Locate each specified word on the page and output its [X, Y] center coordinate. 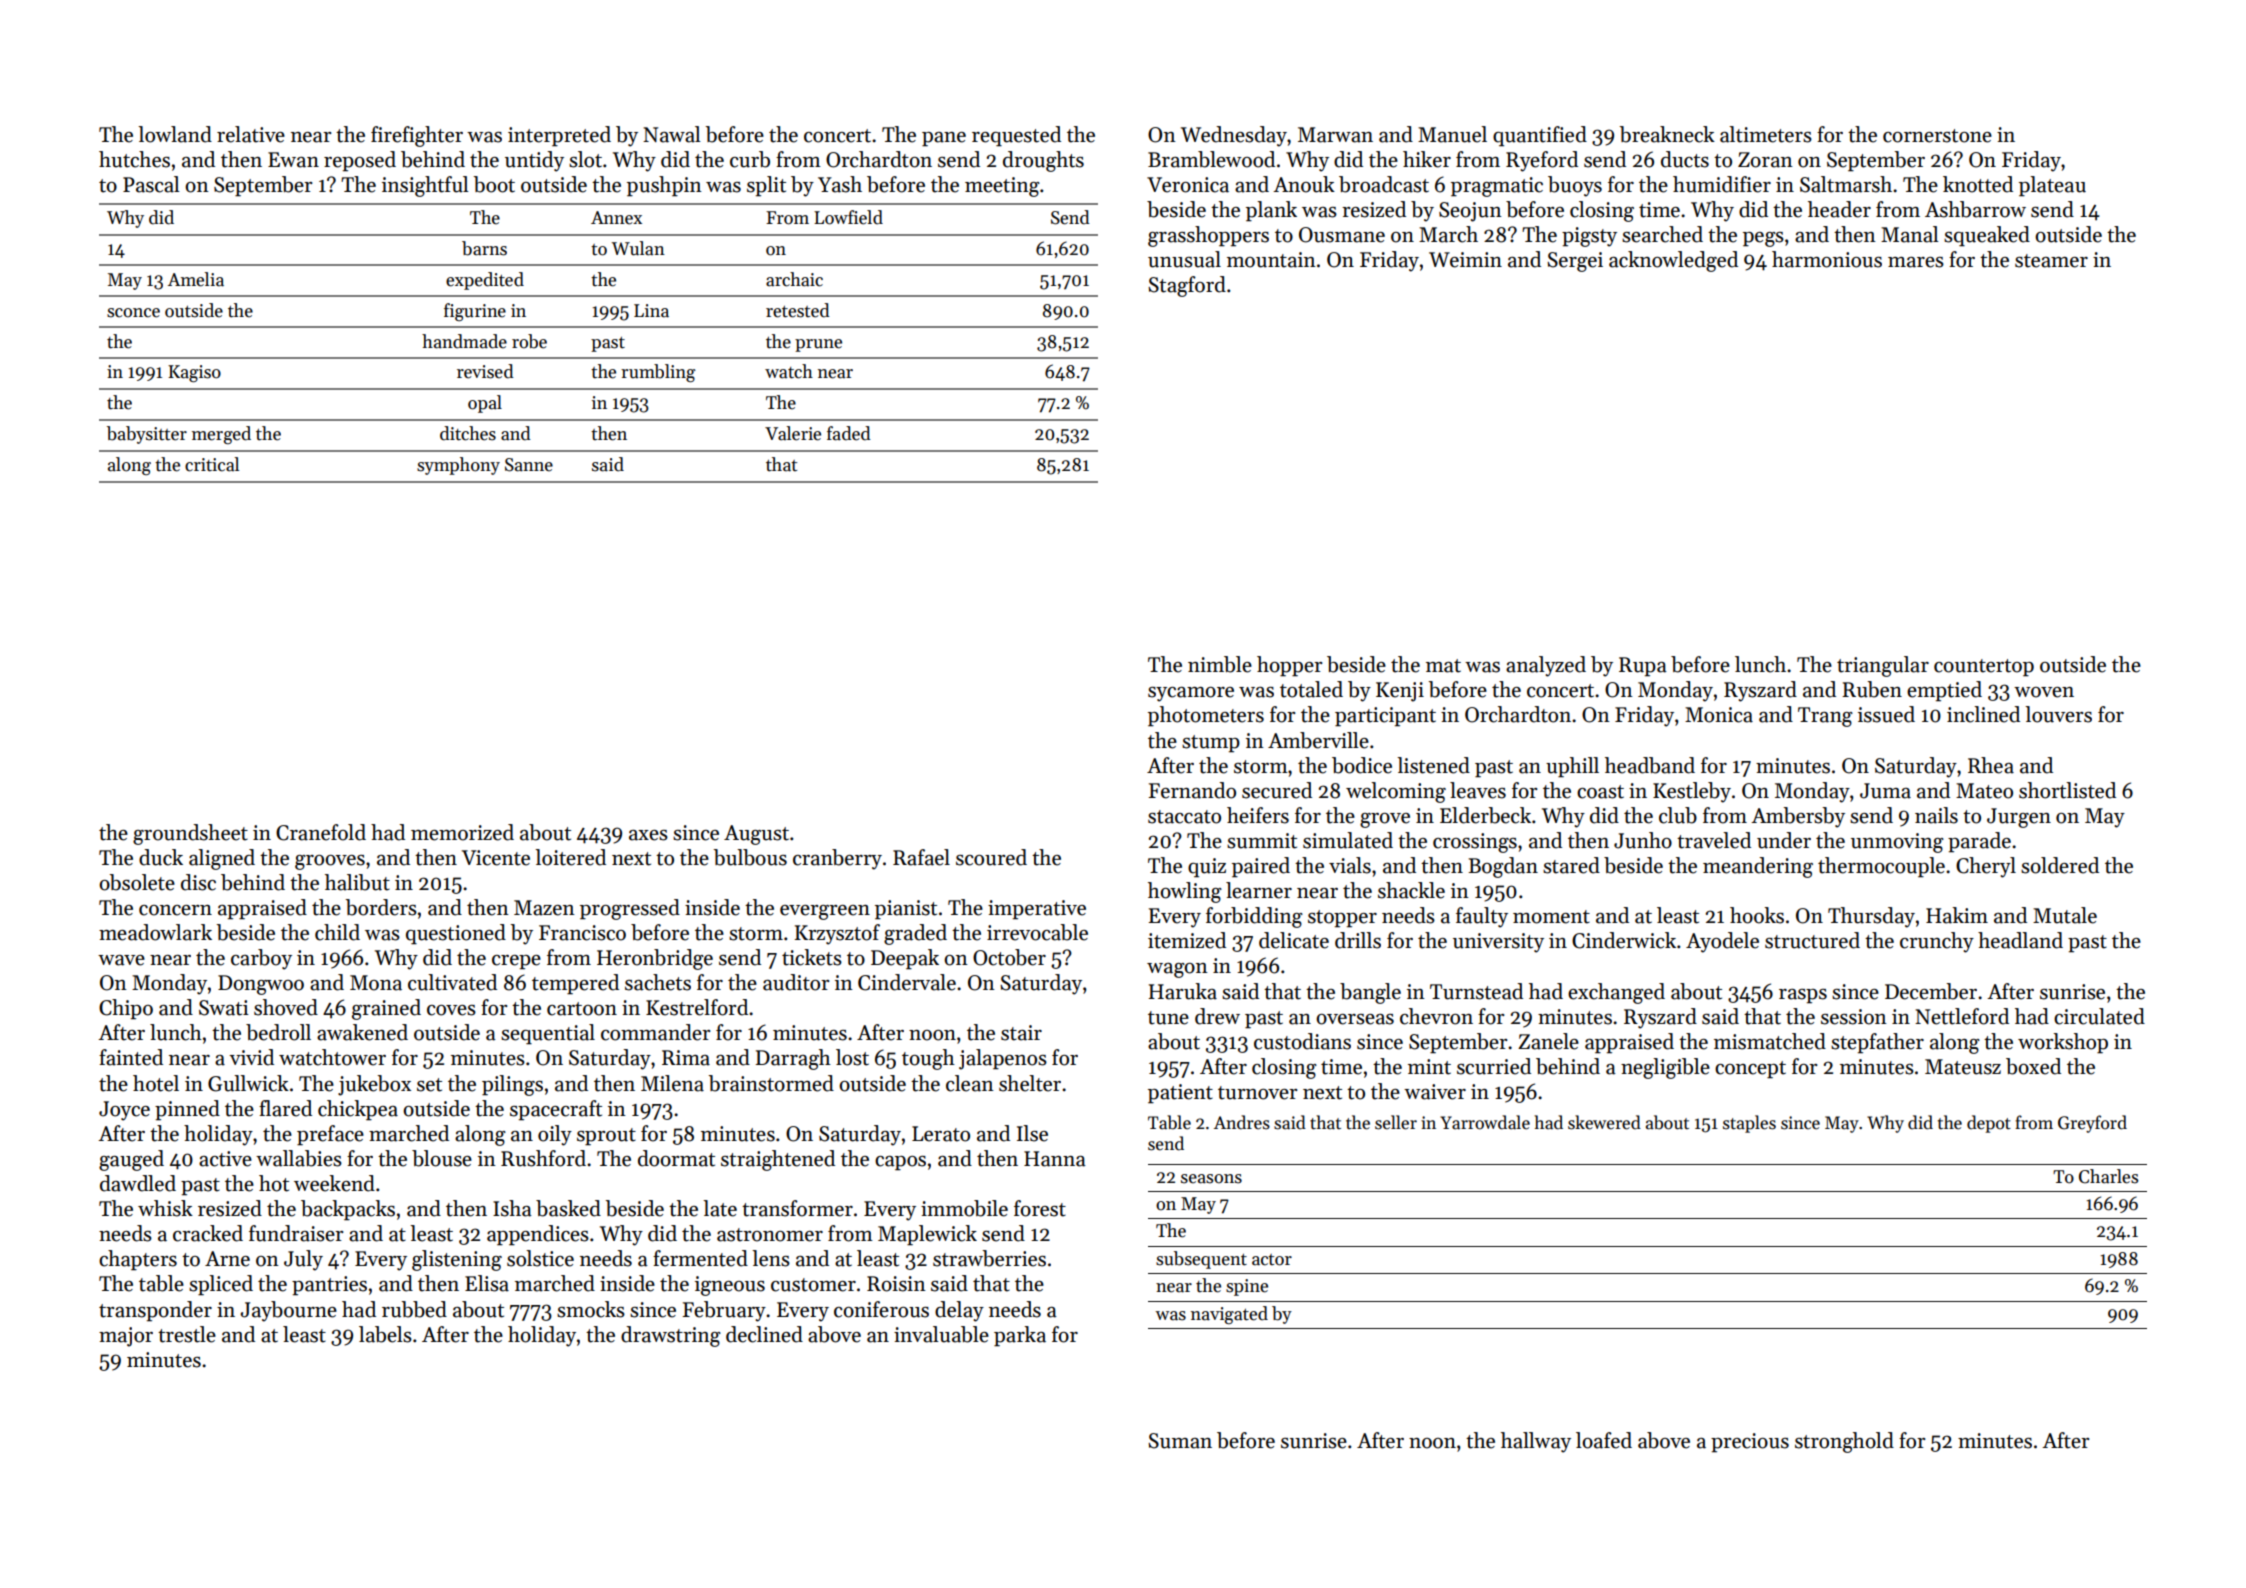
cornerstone [1937, 136]
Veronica [1188, 185]
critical [212, 464]
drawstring [671, 1336]
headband [1650, 765]
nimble [1220, 664]
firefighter [417, 136]
